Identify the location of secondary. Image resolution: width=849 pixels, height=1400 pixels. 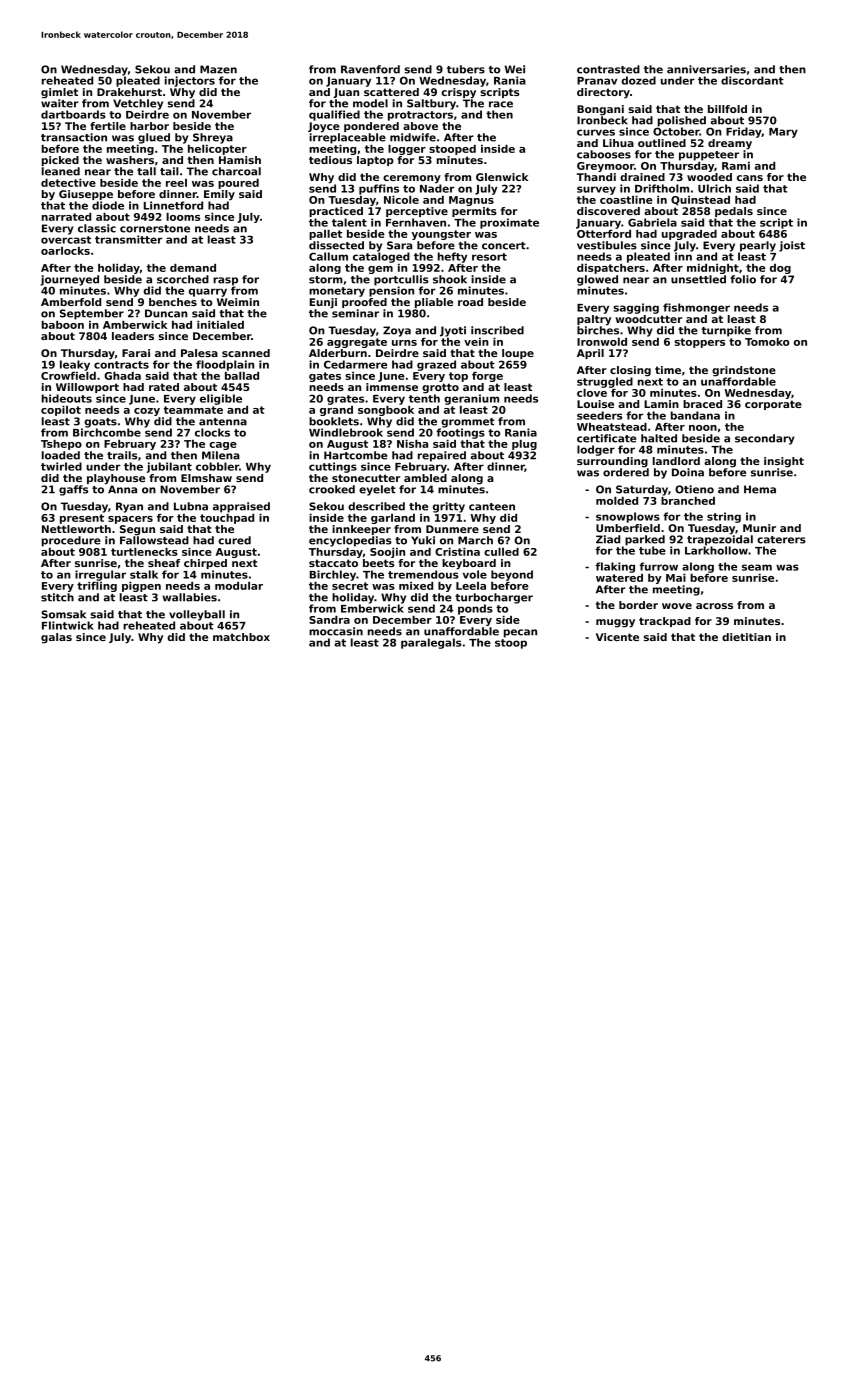
(764, 439).
